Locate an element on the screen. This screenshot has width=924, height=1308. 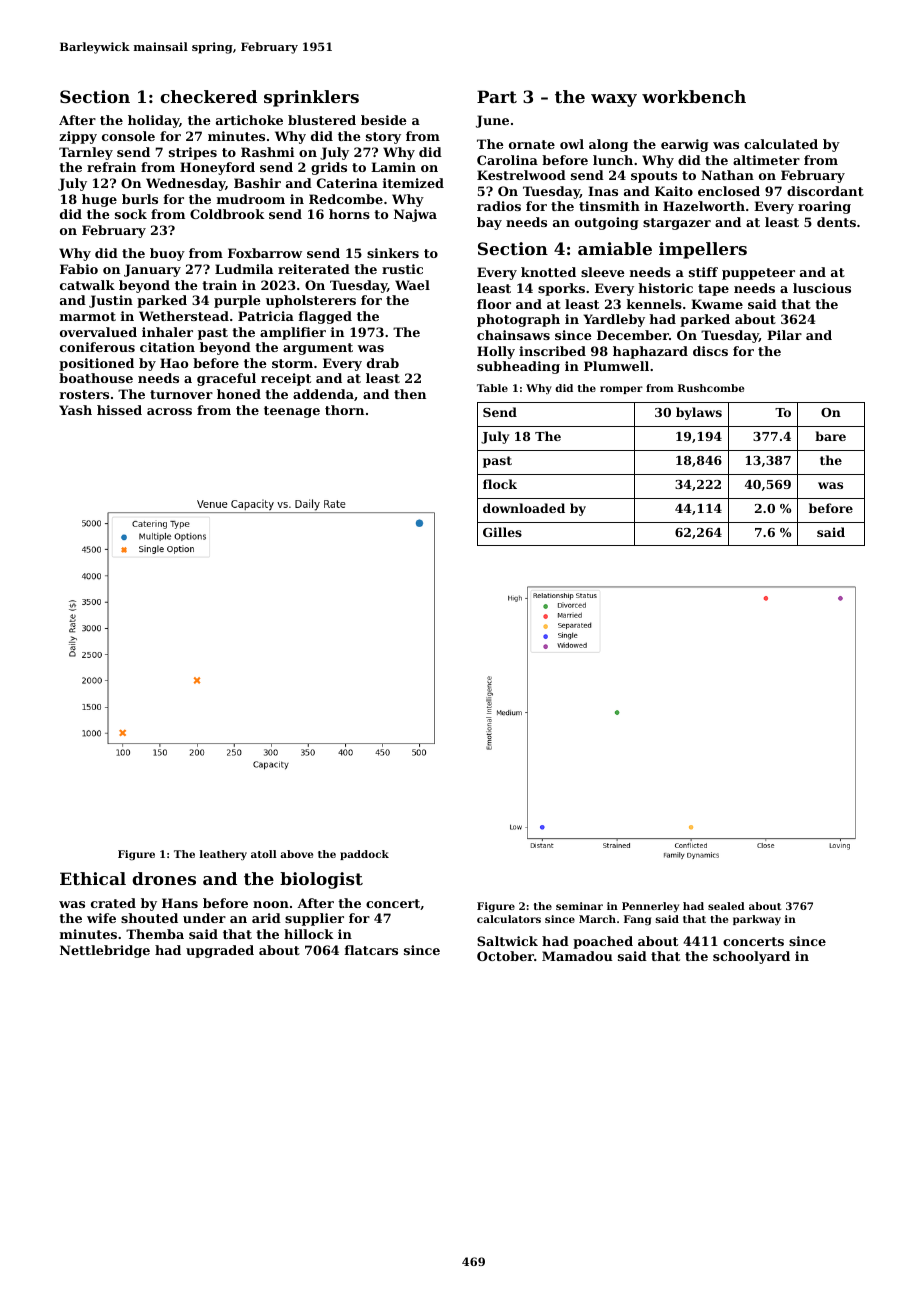
paddock is located at coordinates (364, 855).
